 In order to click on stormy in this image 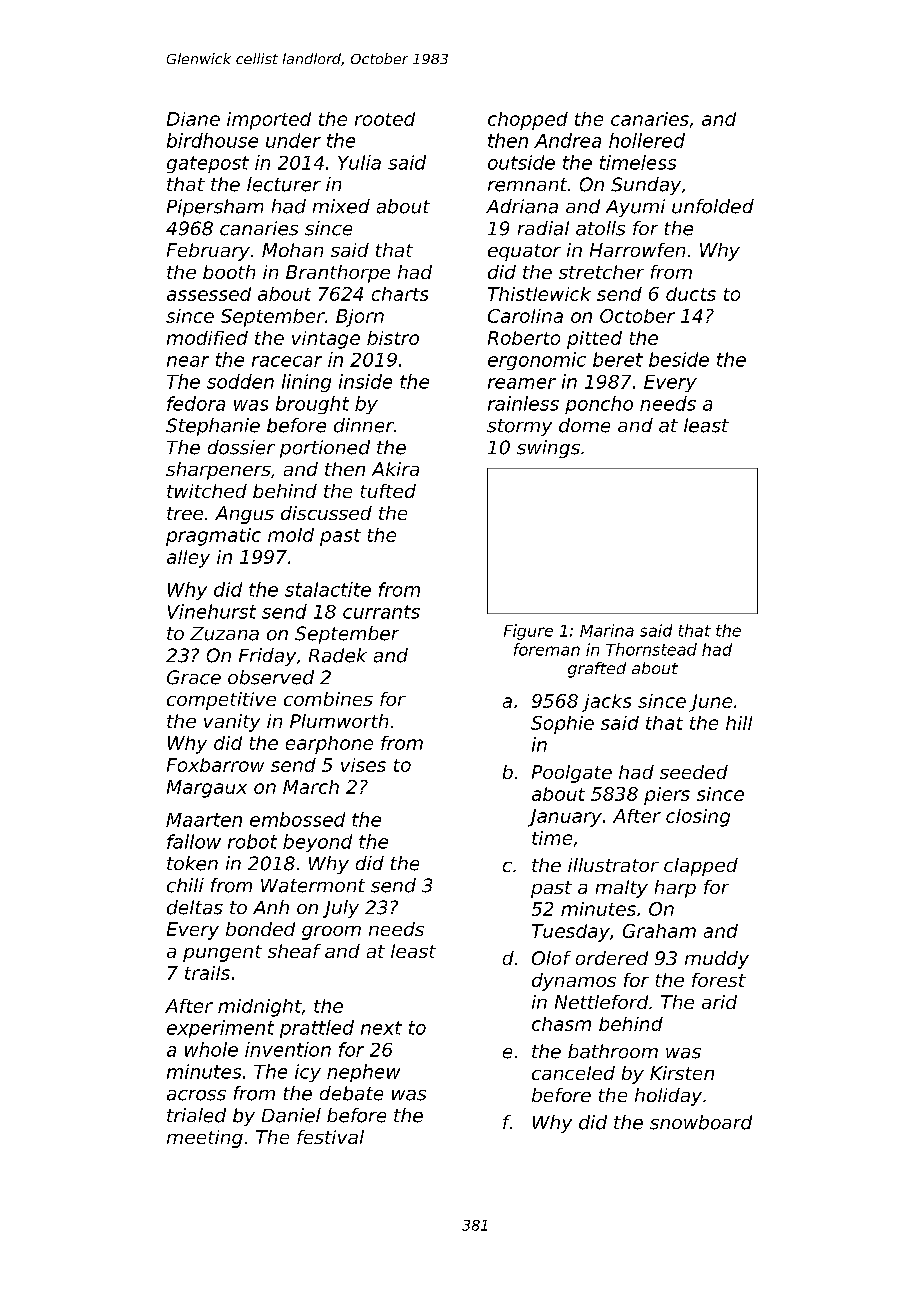, I will do `click(519, 427)`.
